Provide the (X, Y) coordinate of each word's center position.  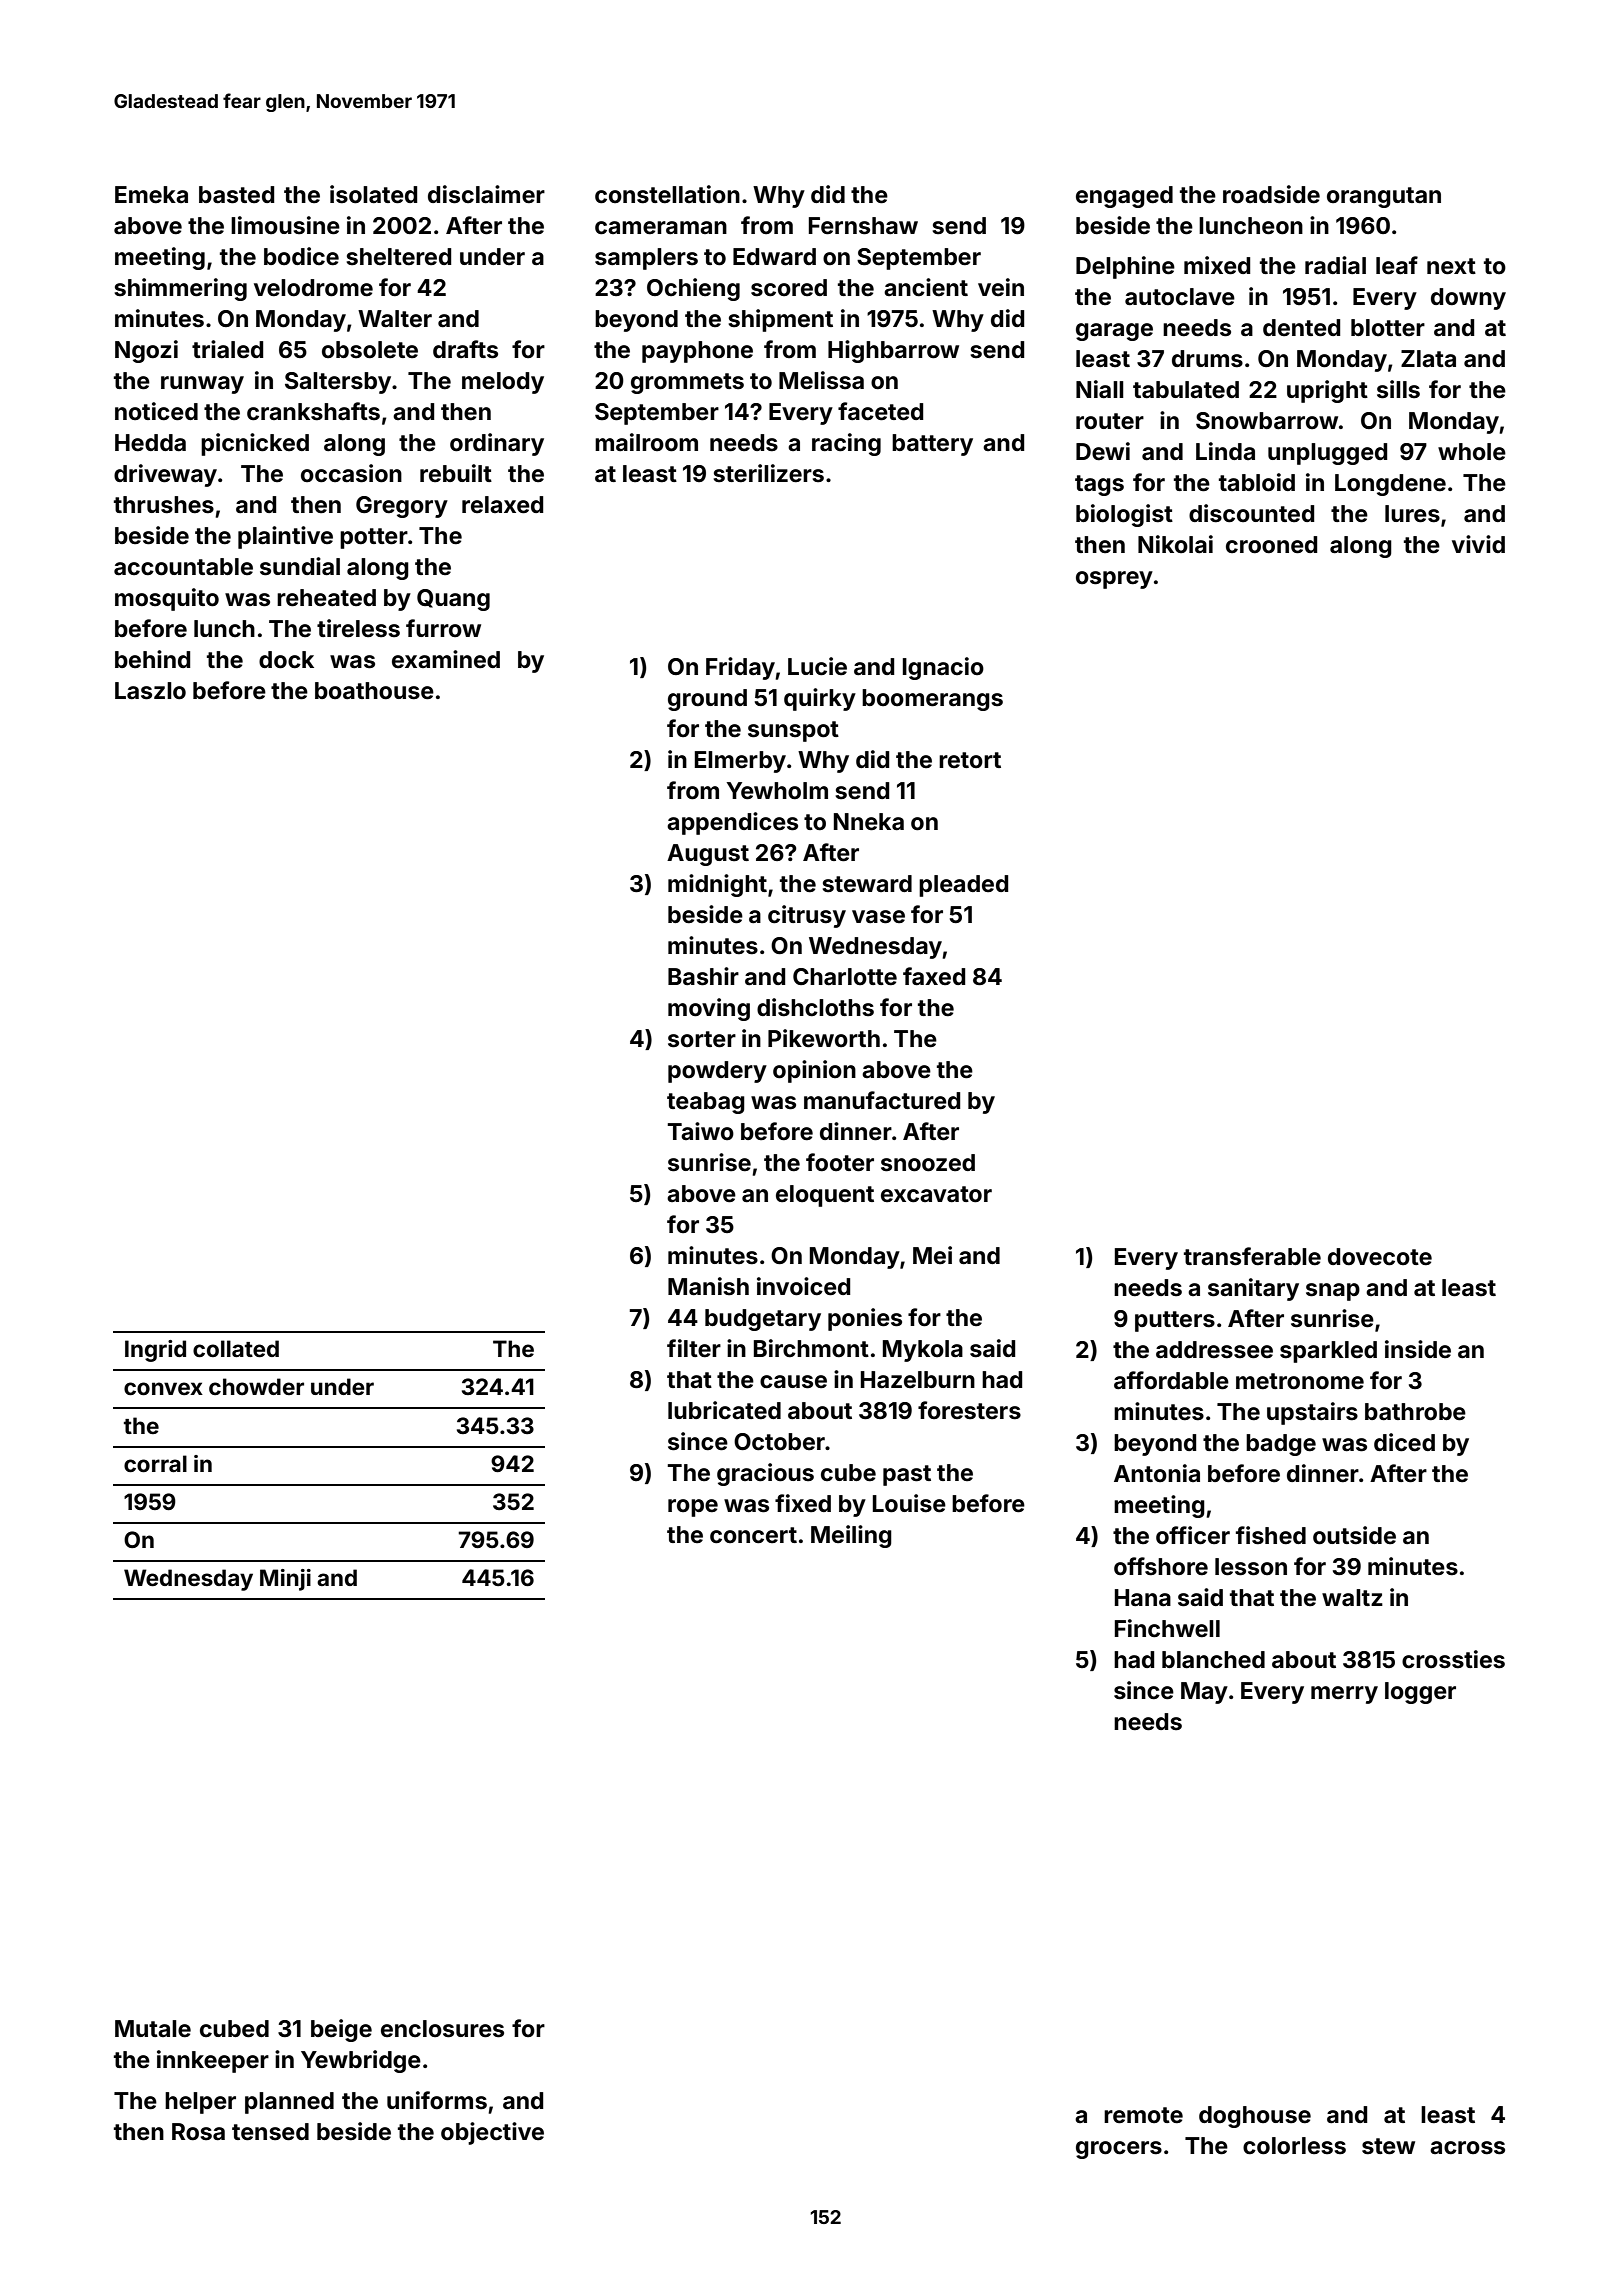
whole (1472, 452)
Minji (285, 1580)
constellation (667, 194)
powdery (717, 1072)
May (1204, 1693)
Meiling (851, 1536)
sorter (702, 1039)
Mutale (153, 2029)
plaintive (285, 537)
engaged (1124, 197)
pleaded (963, 886)
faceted (880, 411)
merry (1344, 1695)
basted (236, 195)
